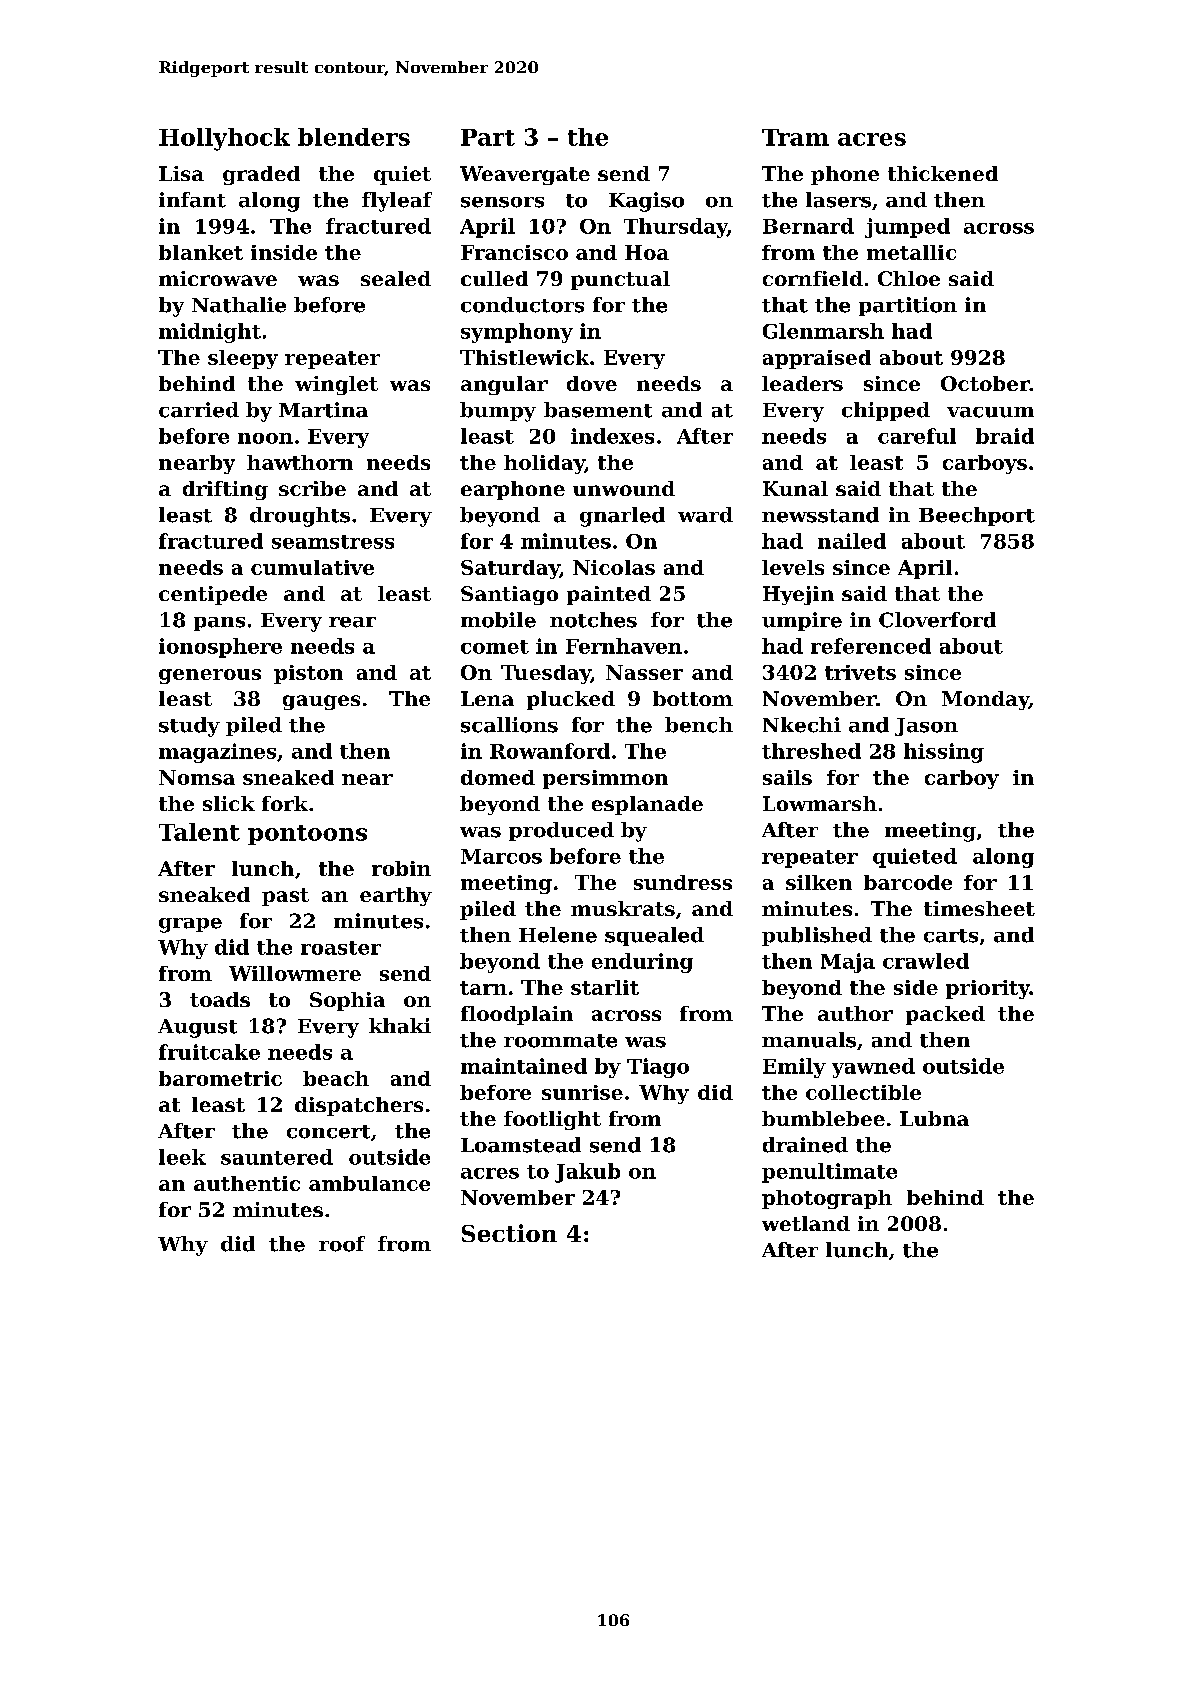 This page has width=1193, height=1687. I want to click on cumulative, so click(312, 567).
